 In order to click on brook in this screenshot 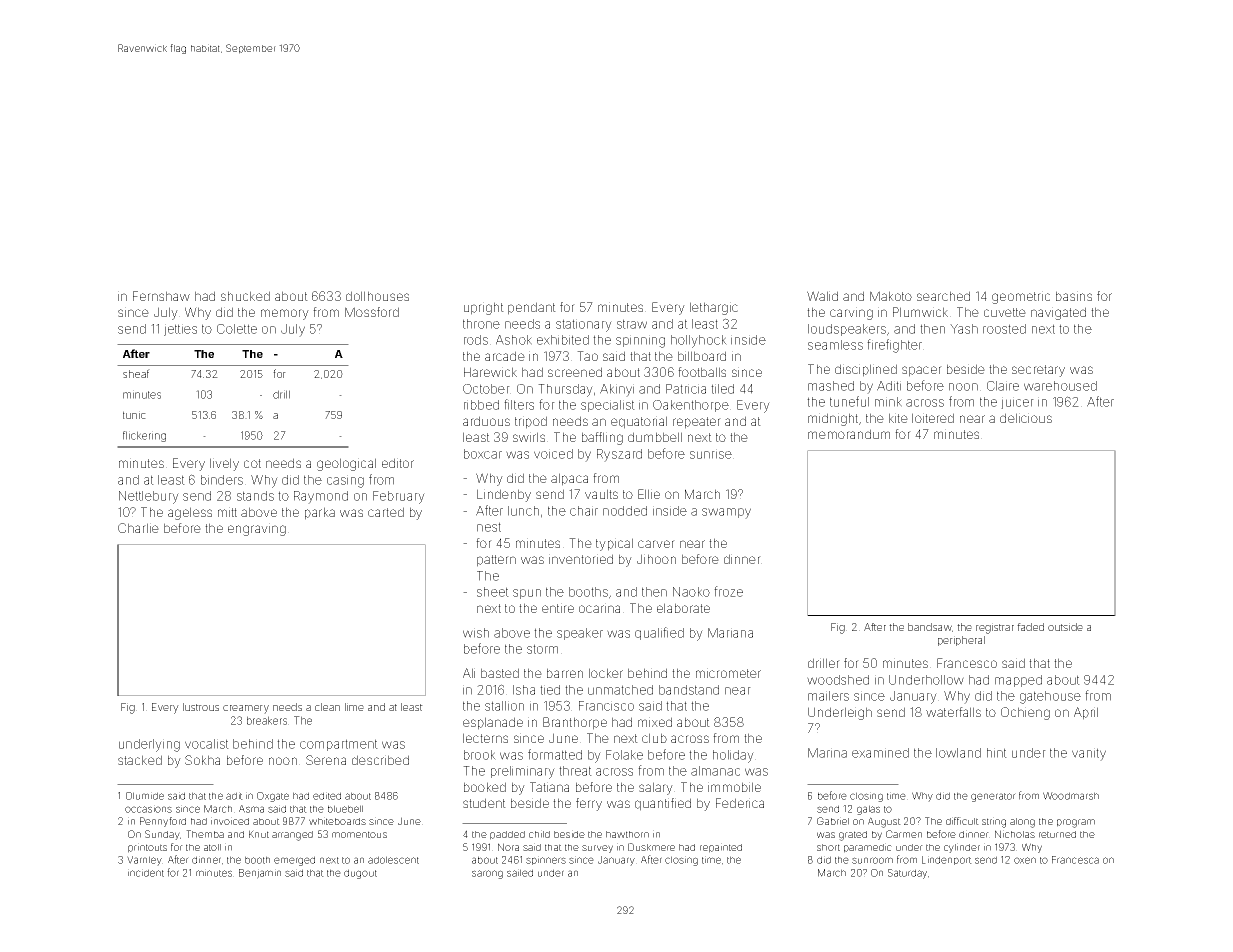, I will do `click(480, 755)`.
